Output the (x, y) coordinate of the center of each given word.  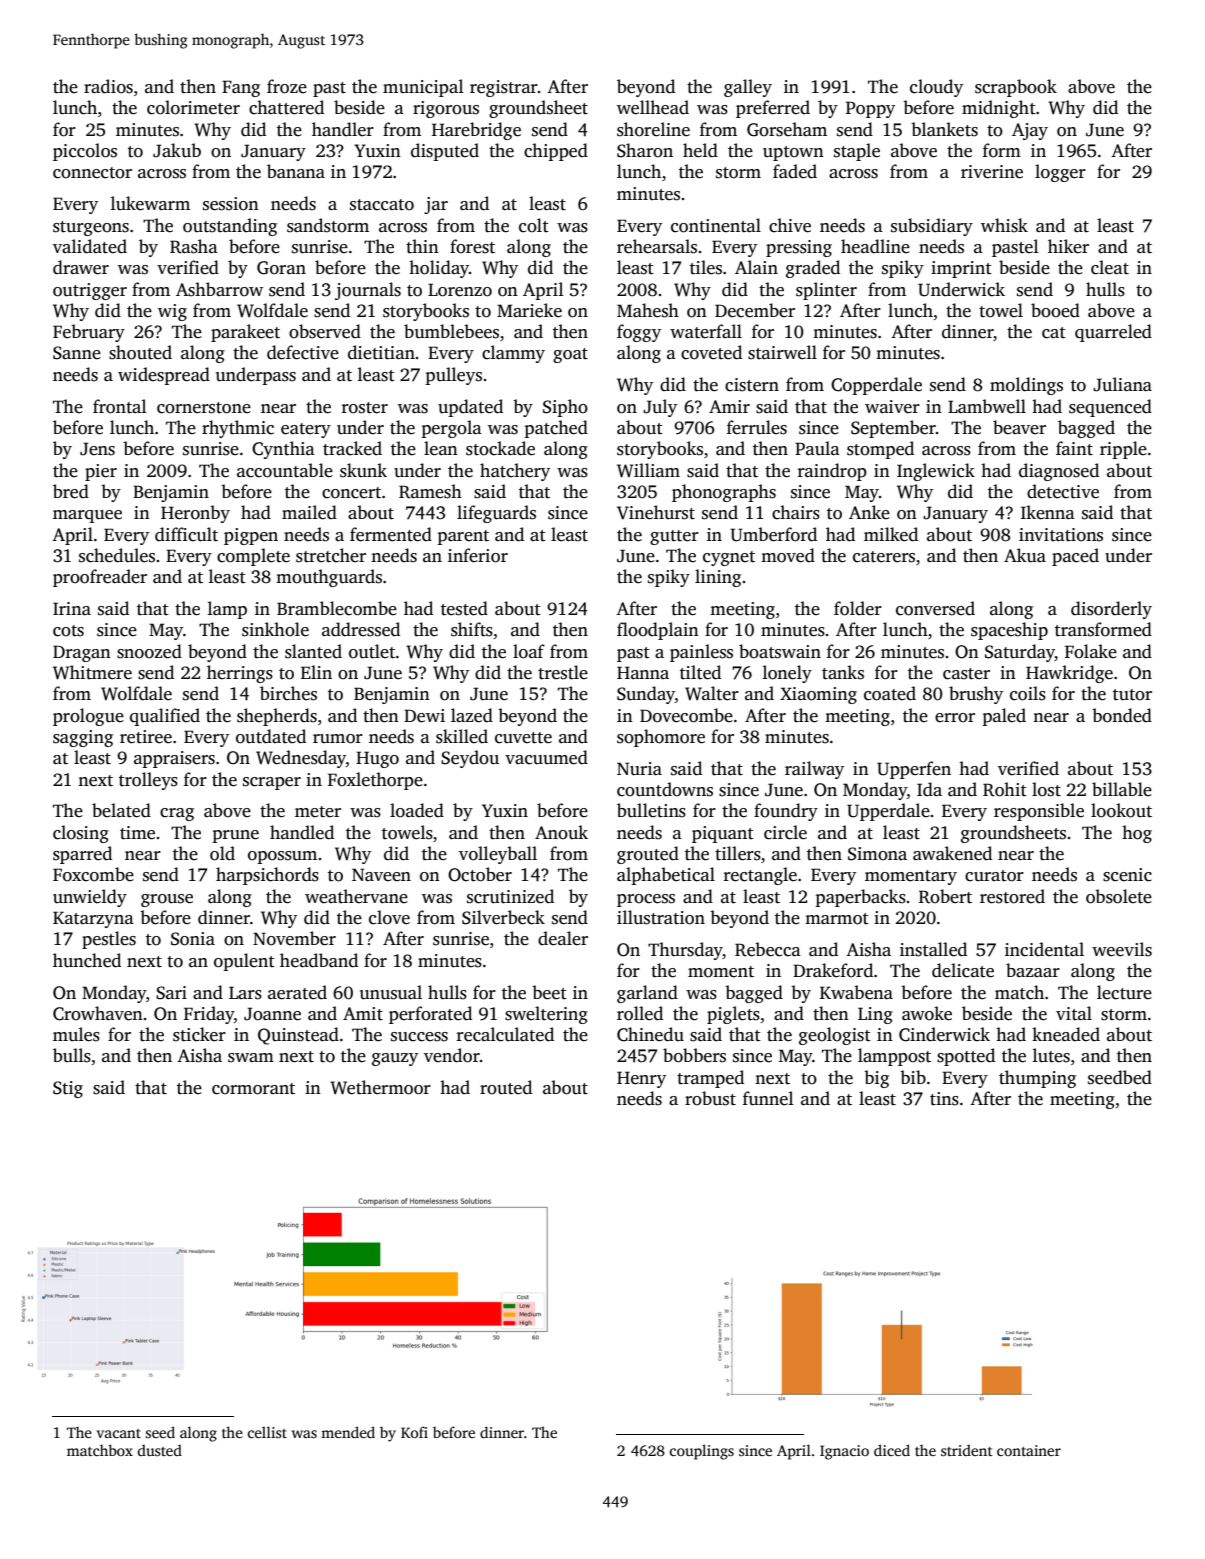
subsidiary (932, 227)
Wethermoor (380, 1087)
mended (348, 1432)
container (1029, 1450)
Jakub (177, 150)
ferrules (757, 427)
